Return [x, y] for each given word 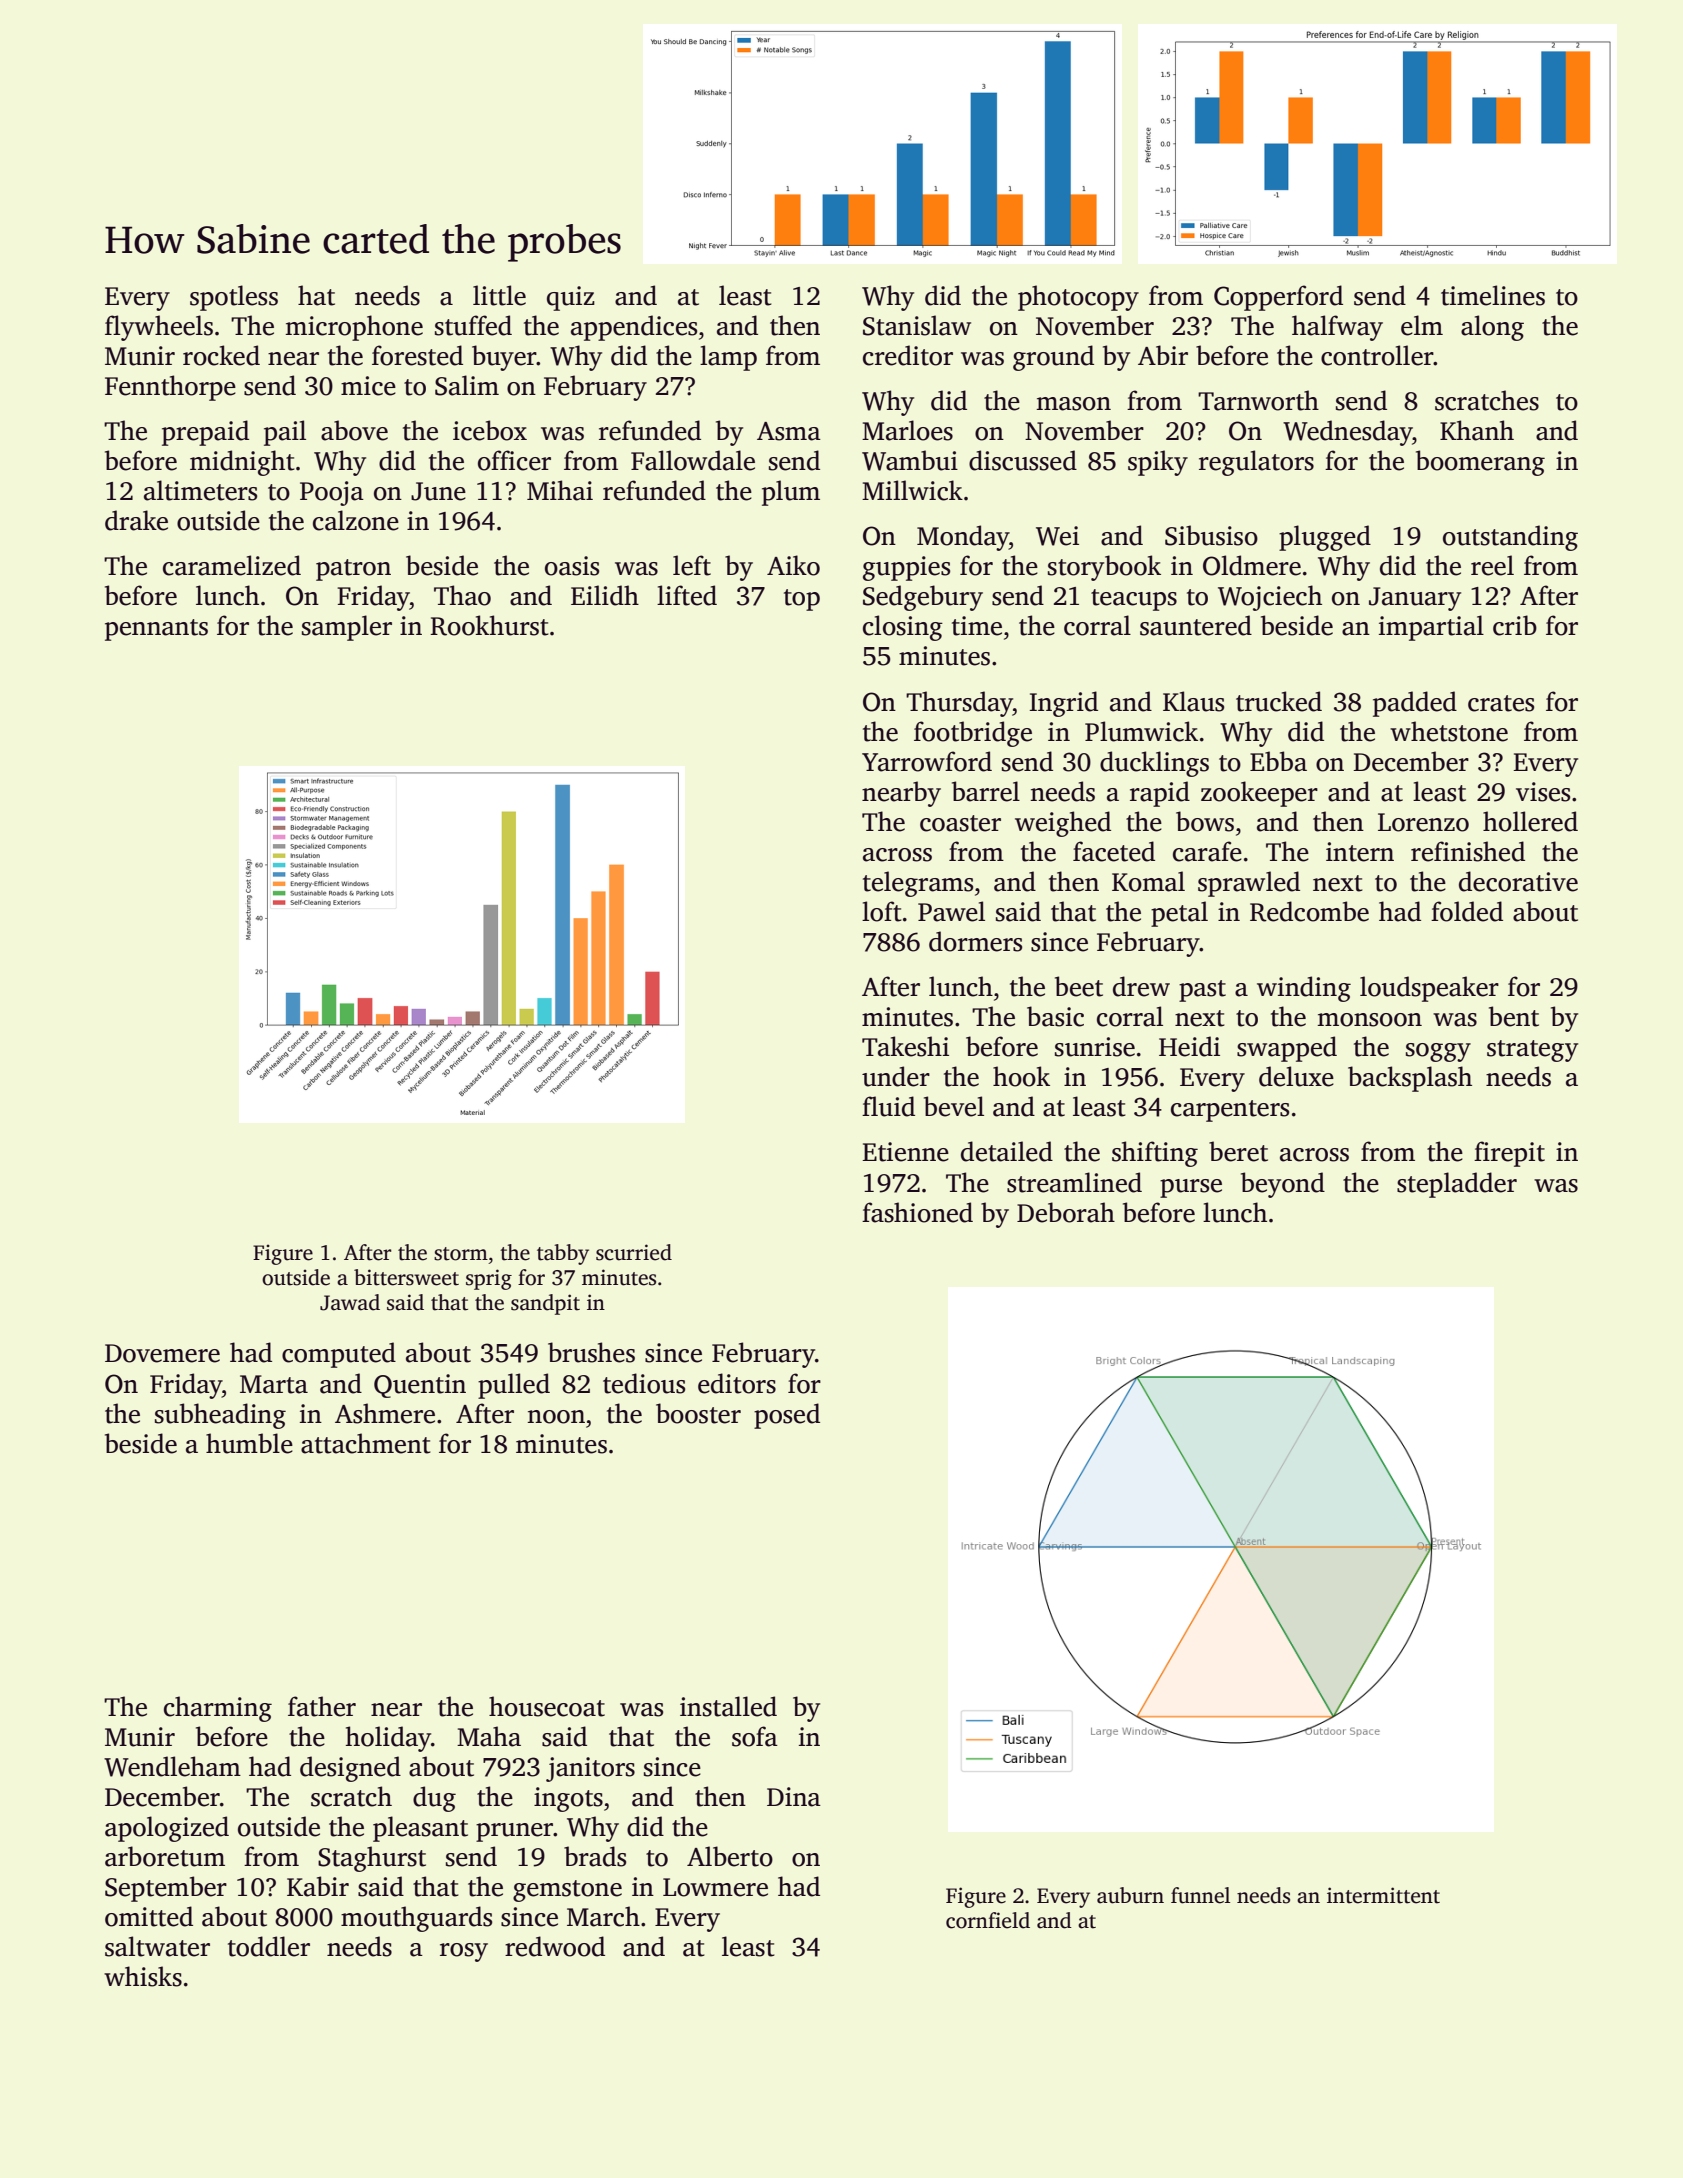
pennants [156, 630]
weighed [1063, 824]
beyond [1283, 1185]
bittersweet [406, 1277]
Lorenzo [1423, 822]
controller [1377, 355]
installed [728, 1706]
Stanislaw [917, 325]
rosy [464, 1952]
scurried [634, 1252]
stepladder [1457, 1185]
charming [218, 1709]
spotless [234, 298]
